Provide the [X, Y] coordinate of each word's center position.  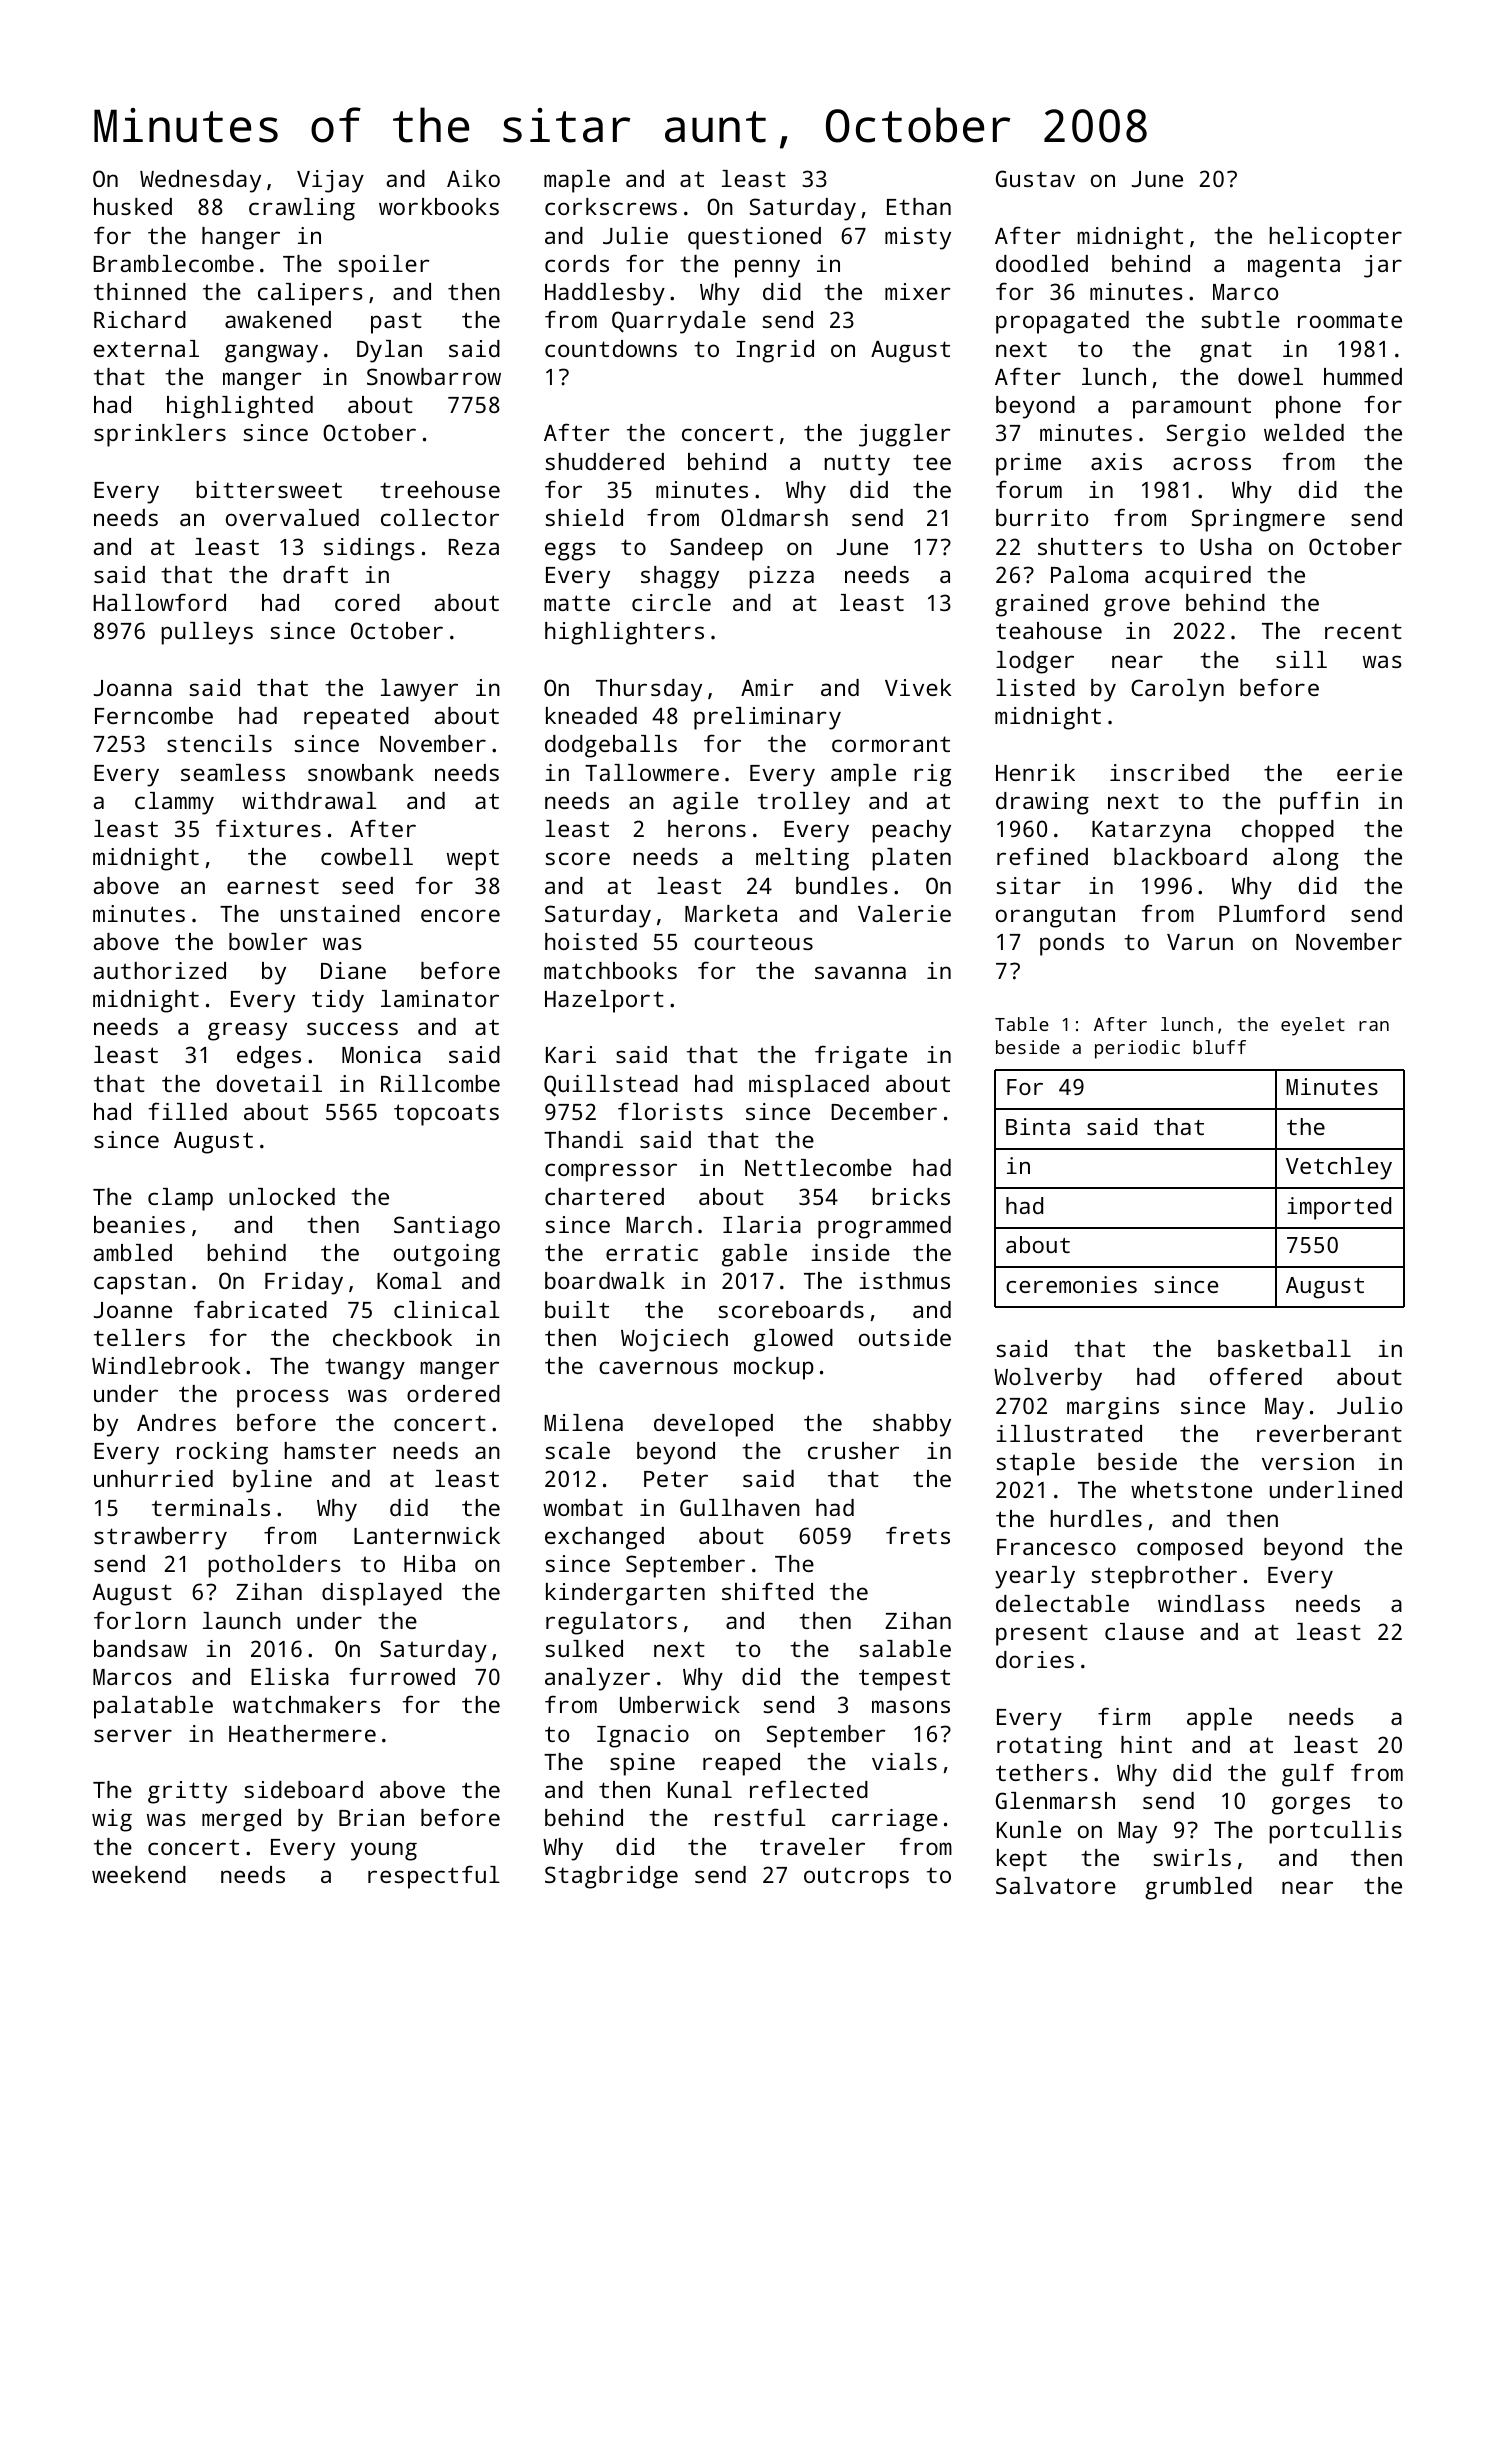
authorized [160, 970]
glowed [793, 1340]
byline [272, 1481]
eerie [1369, 772]
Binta [1038, 1126]
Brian [371, 1817]
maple [577, 181]
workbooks [439, 206]
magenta [1294, 267]
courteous [753, 942]
